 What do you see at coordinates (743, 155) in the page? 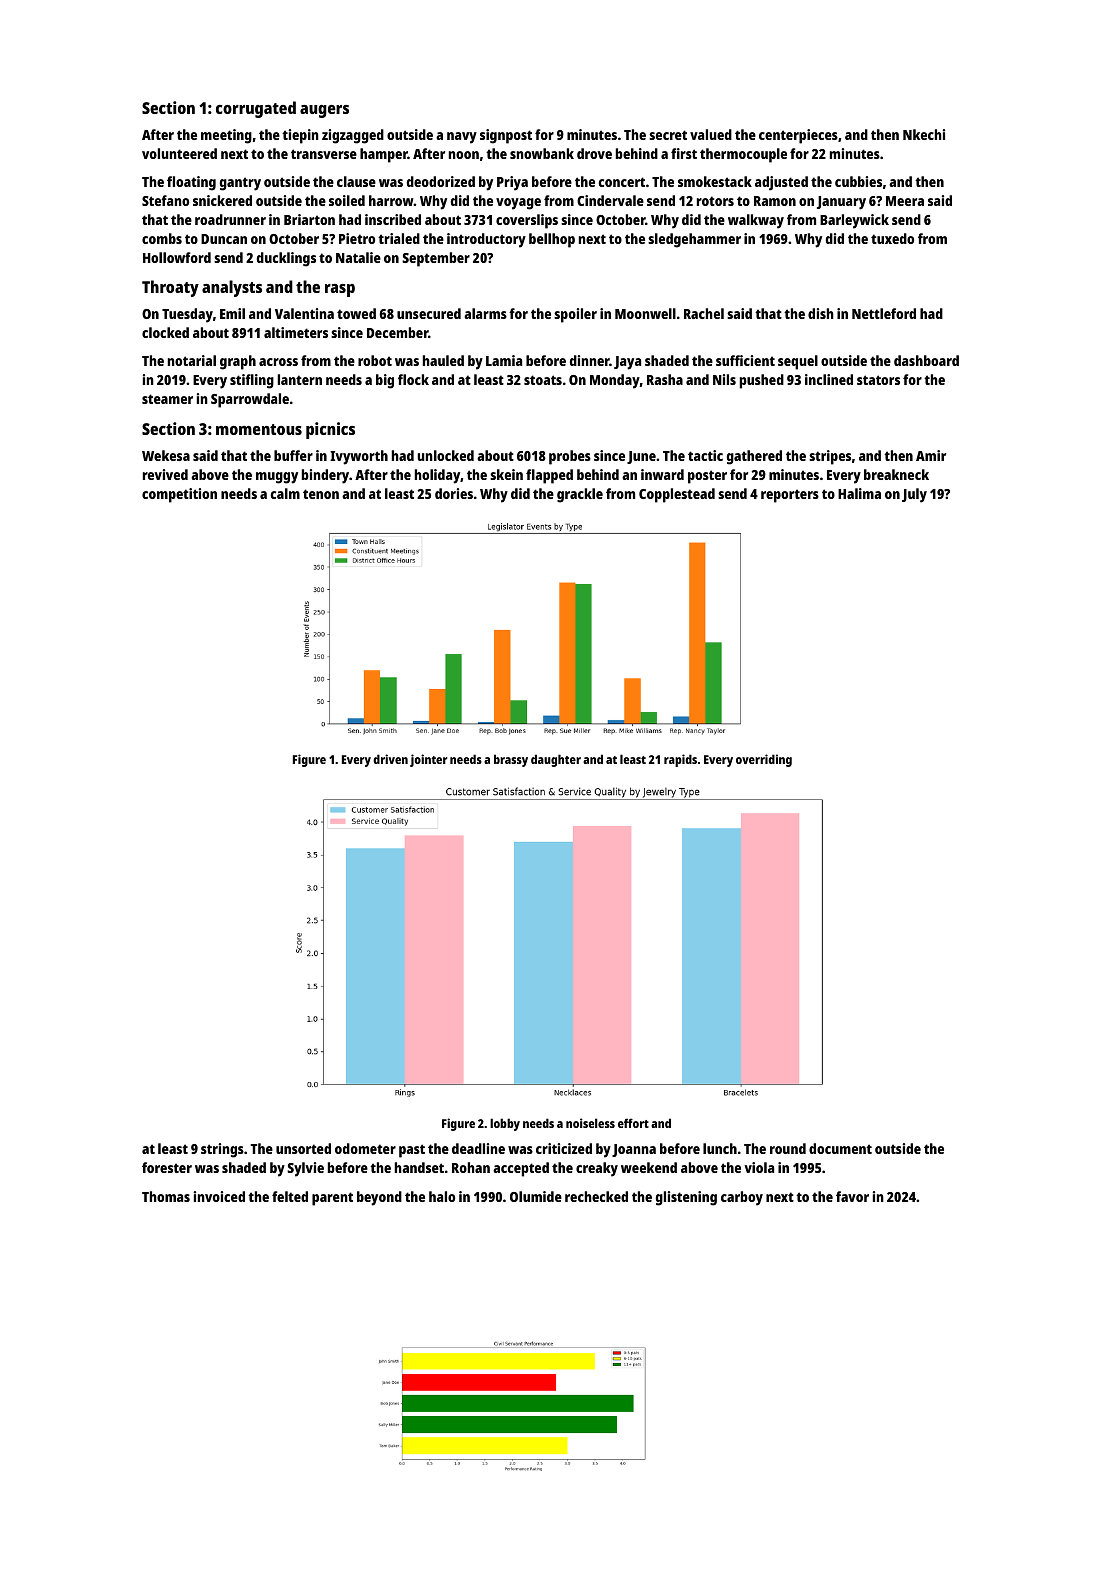
I see `thermocouple` at bounding box center [743, 155].
